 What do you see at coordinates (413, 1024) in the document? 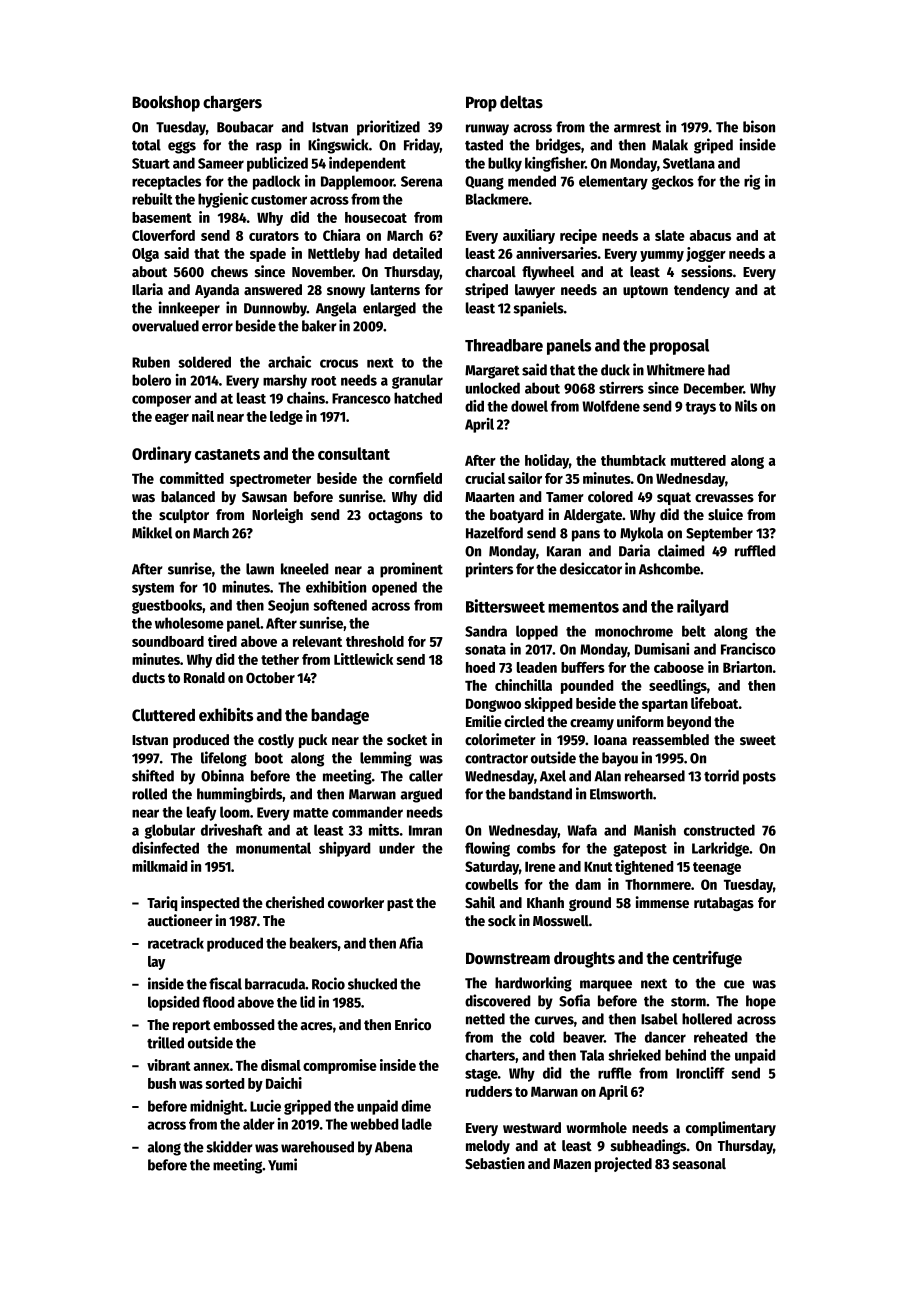
I see `Enrico` at bounding box center [413, 1024].
